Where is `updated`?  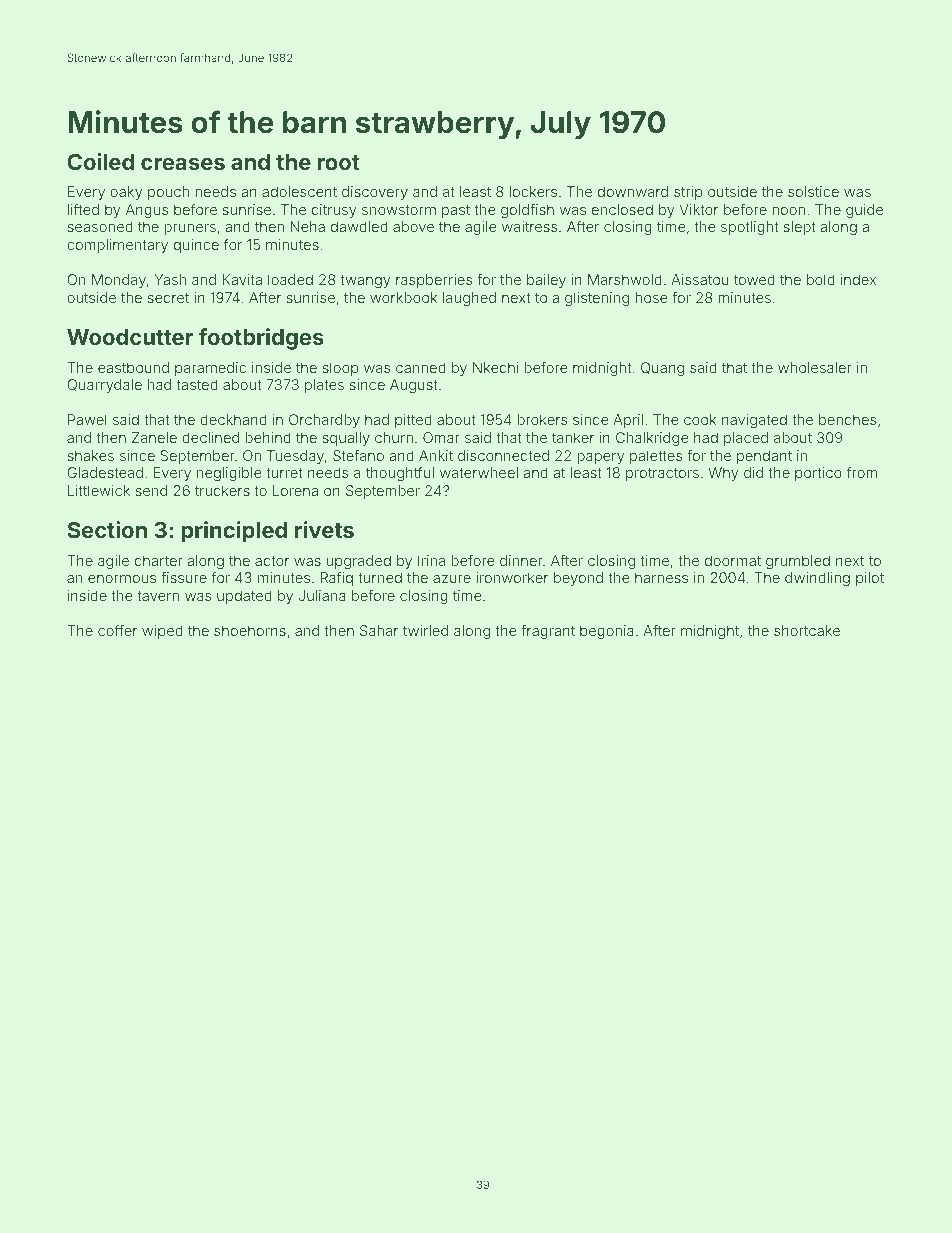
updated is located at coordinates (244, 597).
